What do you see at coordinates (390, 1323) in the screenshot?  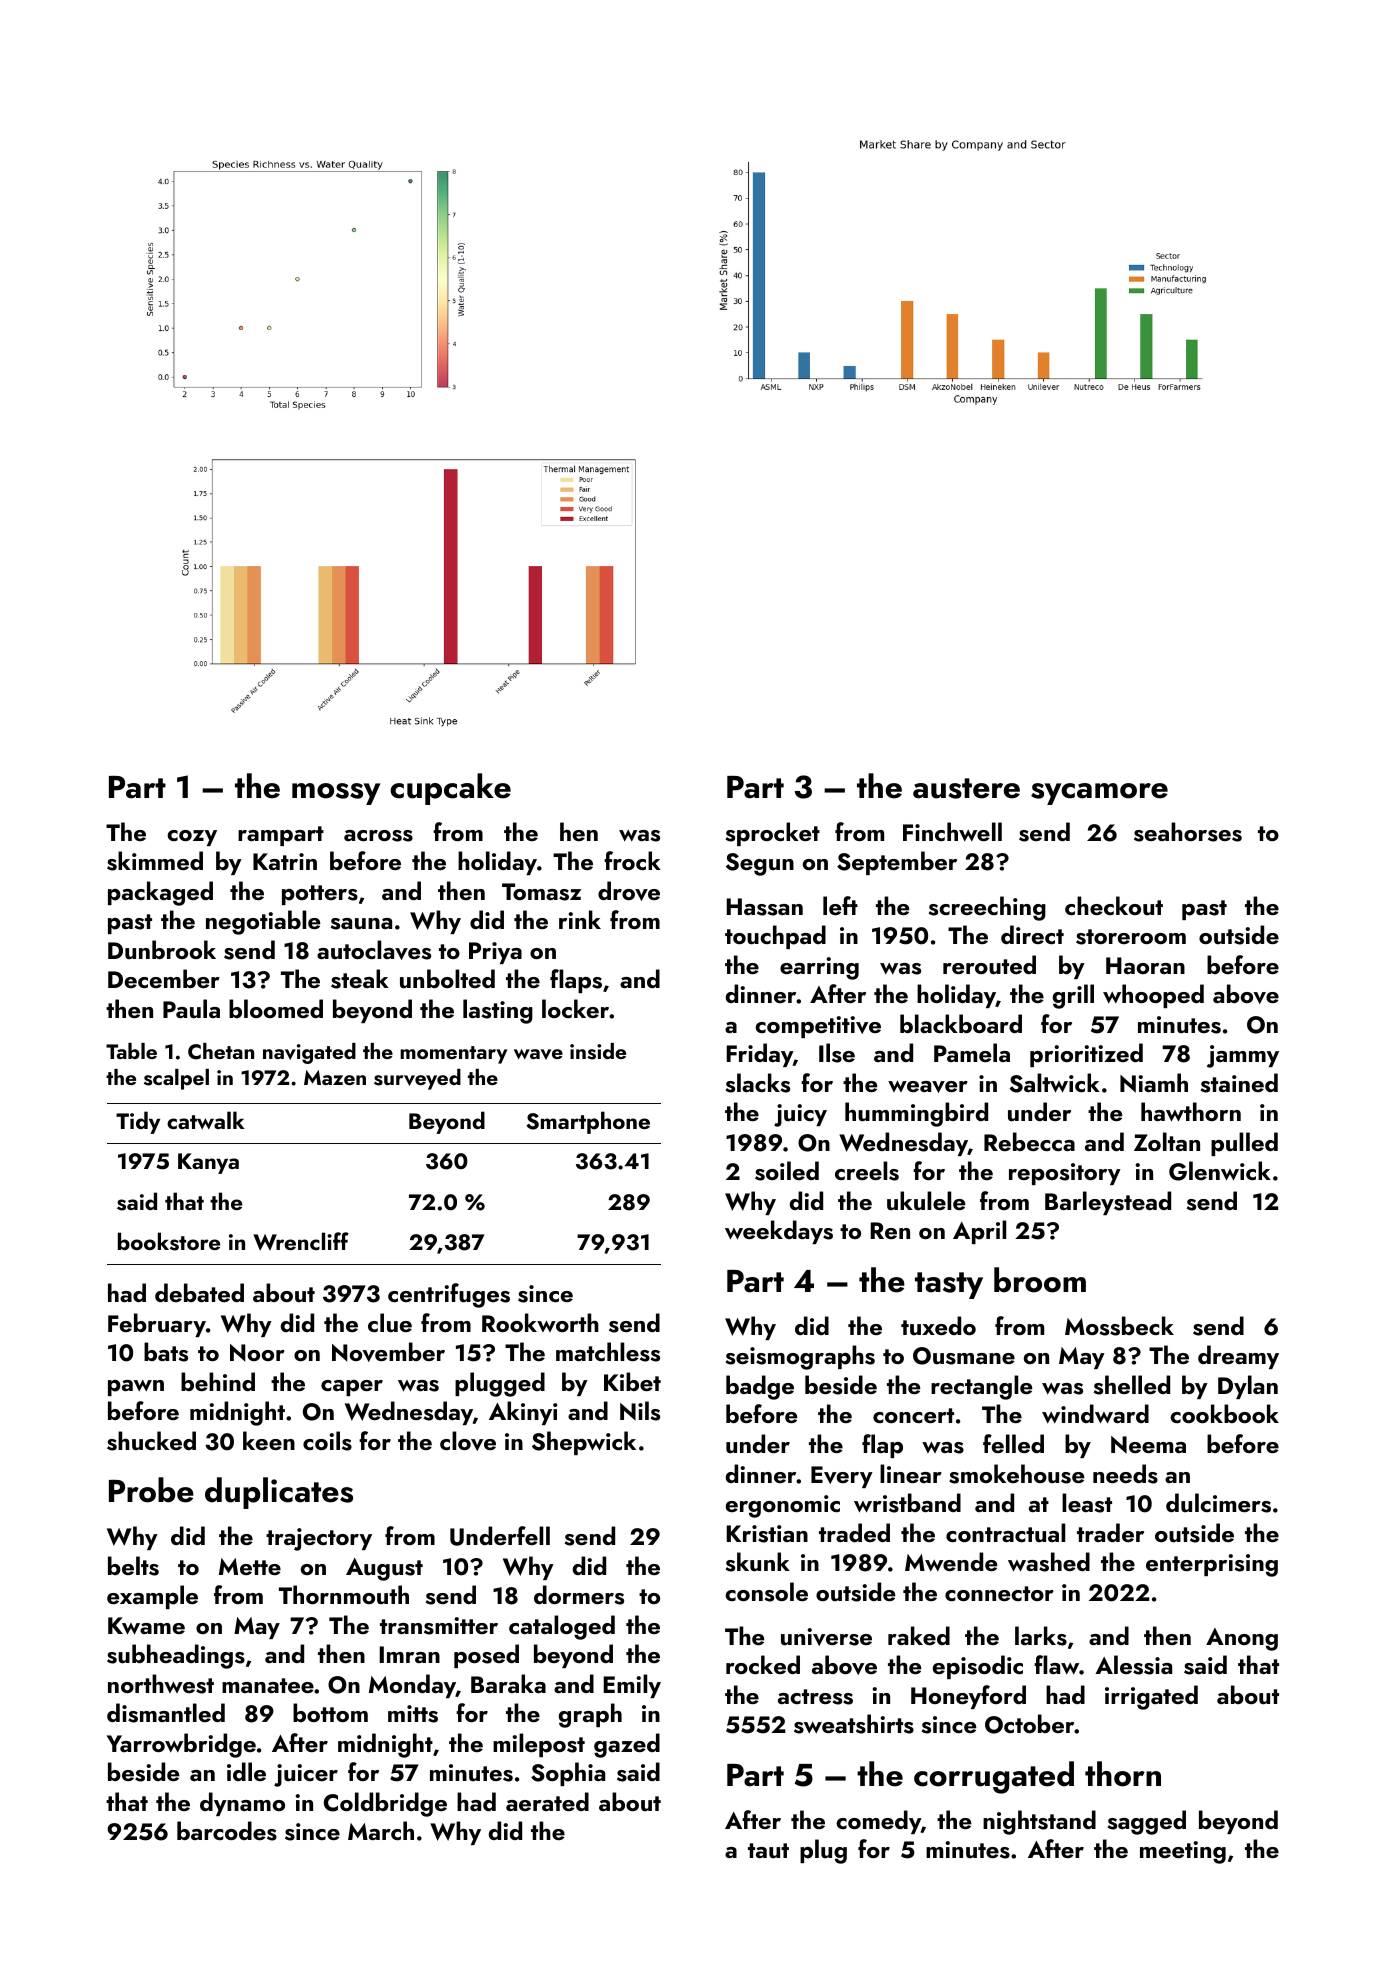 I see `clue` at bounding box center [390, 1323].
